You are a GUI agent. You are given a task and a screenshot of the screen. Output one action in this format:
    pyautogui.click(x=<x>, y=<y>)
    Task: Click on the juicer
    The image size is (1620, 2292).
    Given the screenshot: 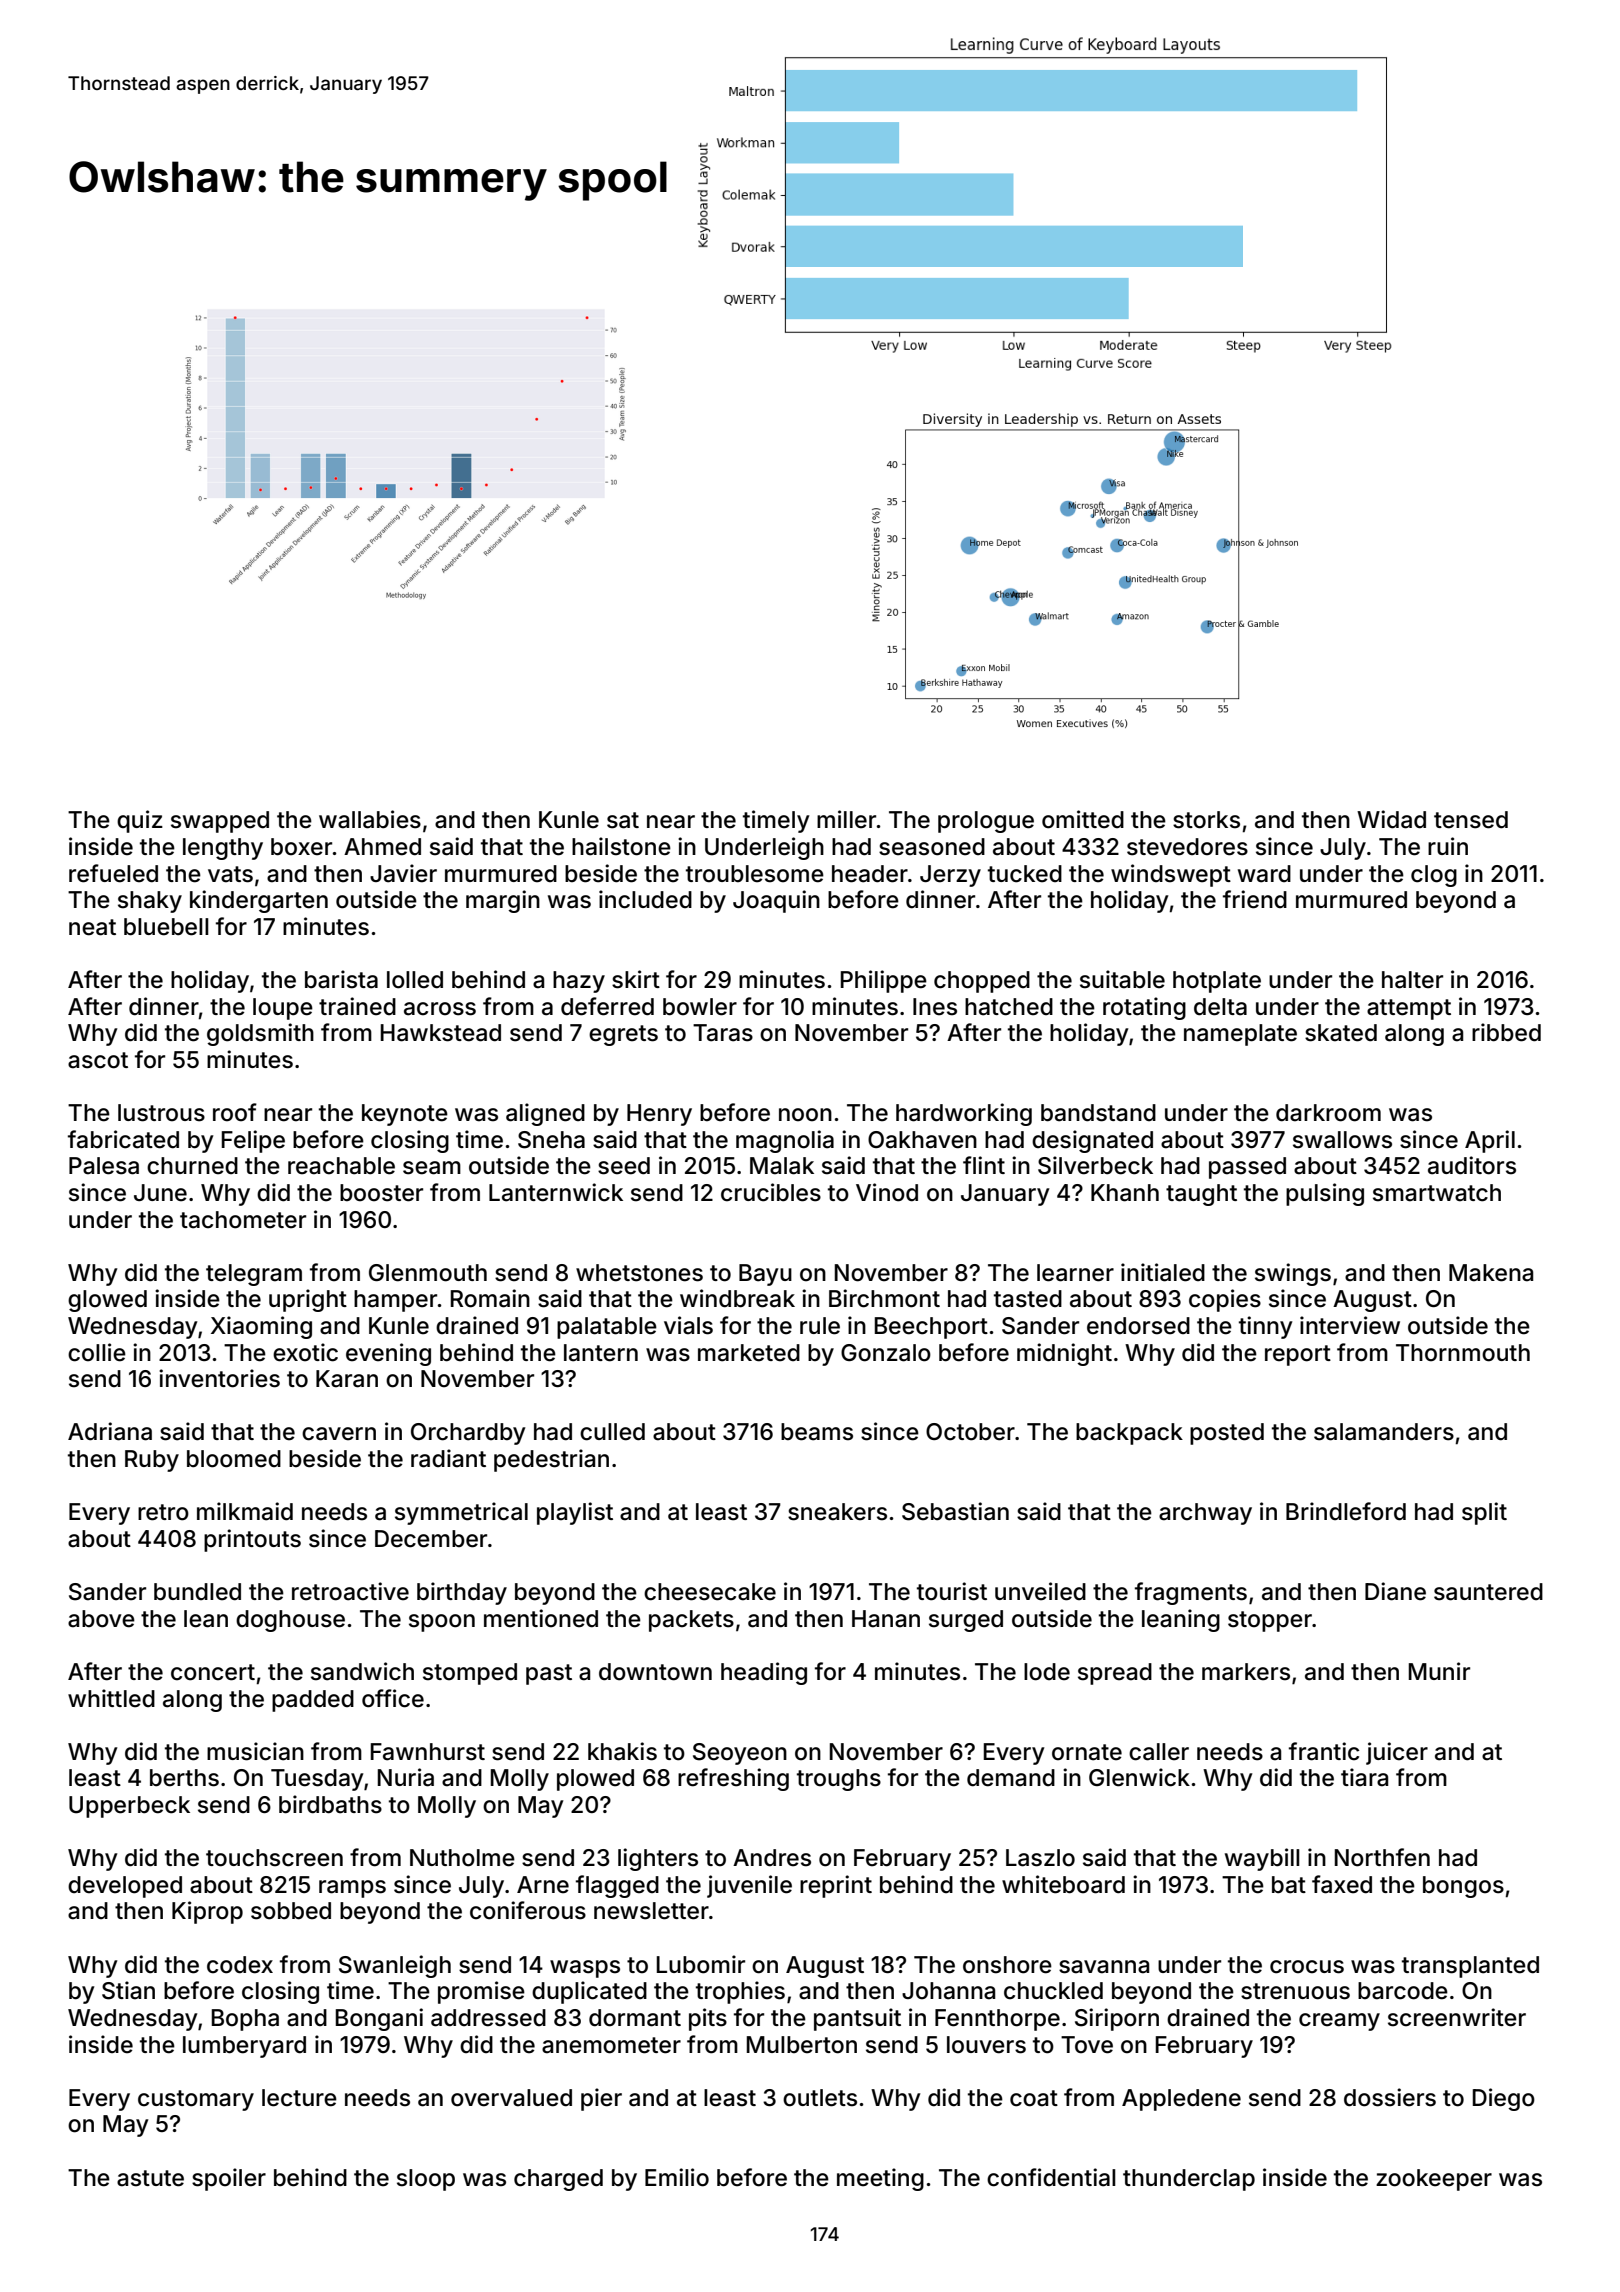 What is the action you would take?
    pyautogui.click(x=1397, y=1753)
